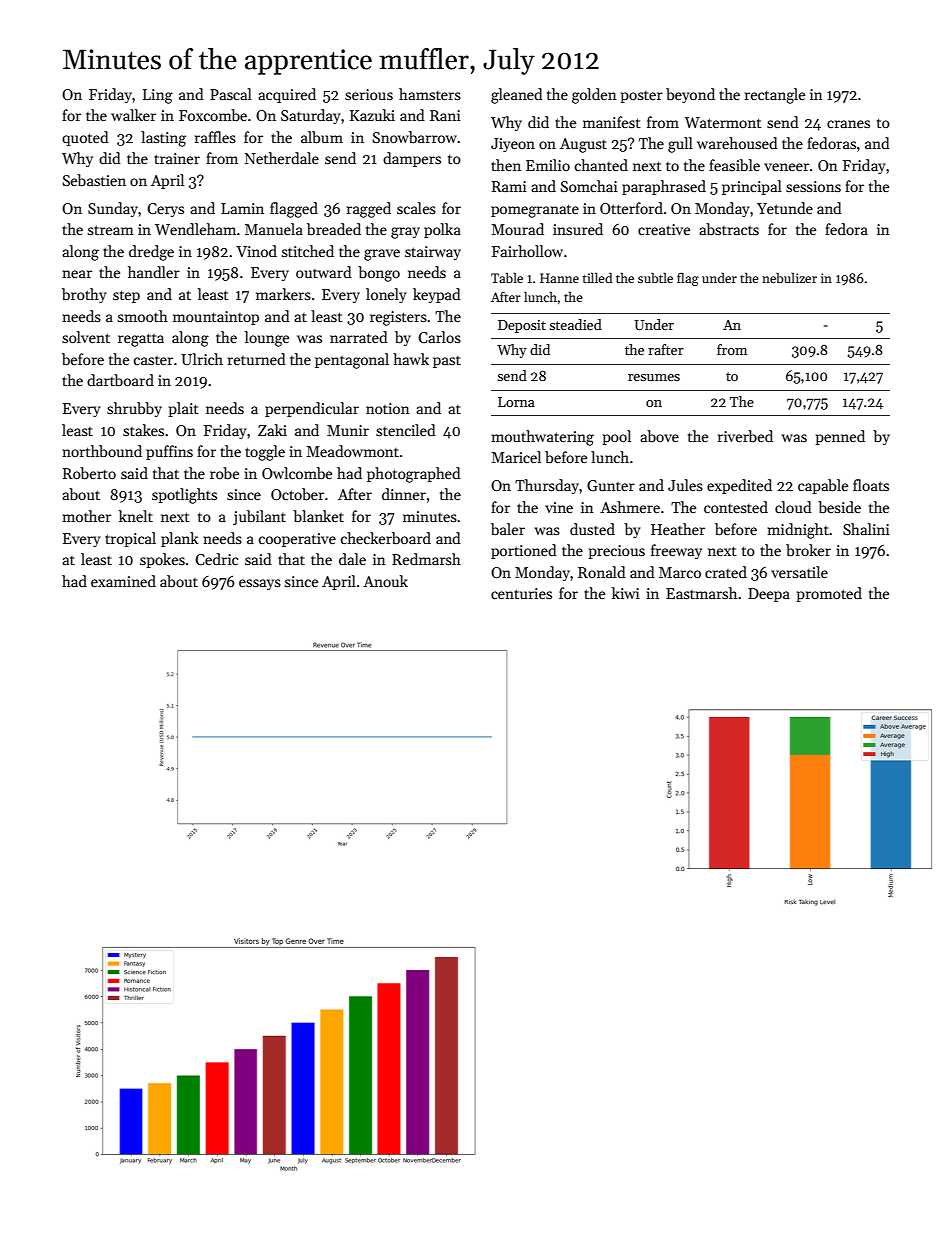 The height and width of the image is (1233, 952). I want to click on stakes, so click(143, 430).
